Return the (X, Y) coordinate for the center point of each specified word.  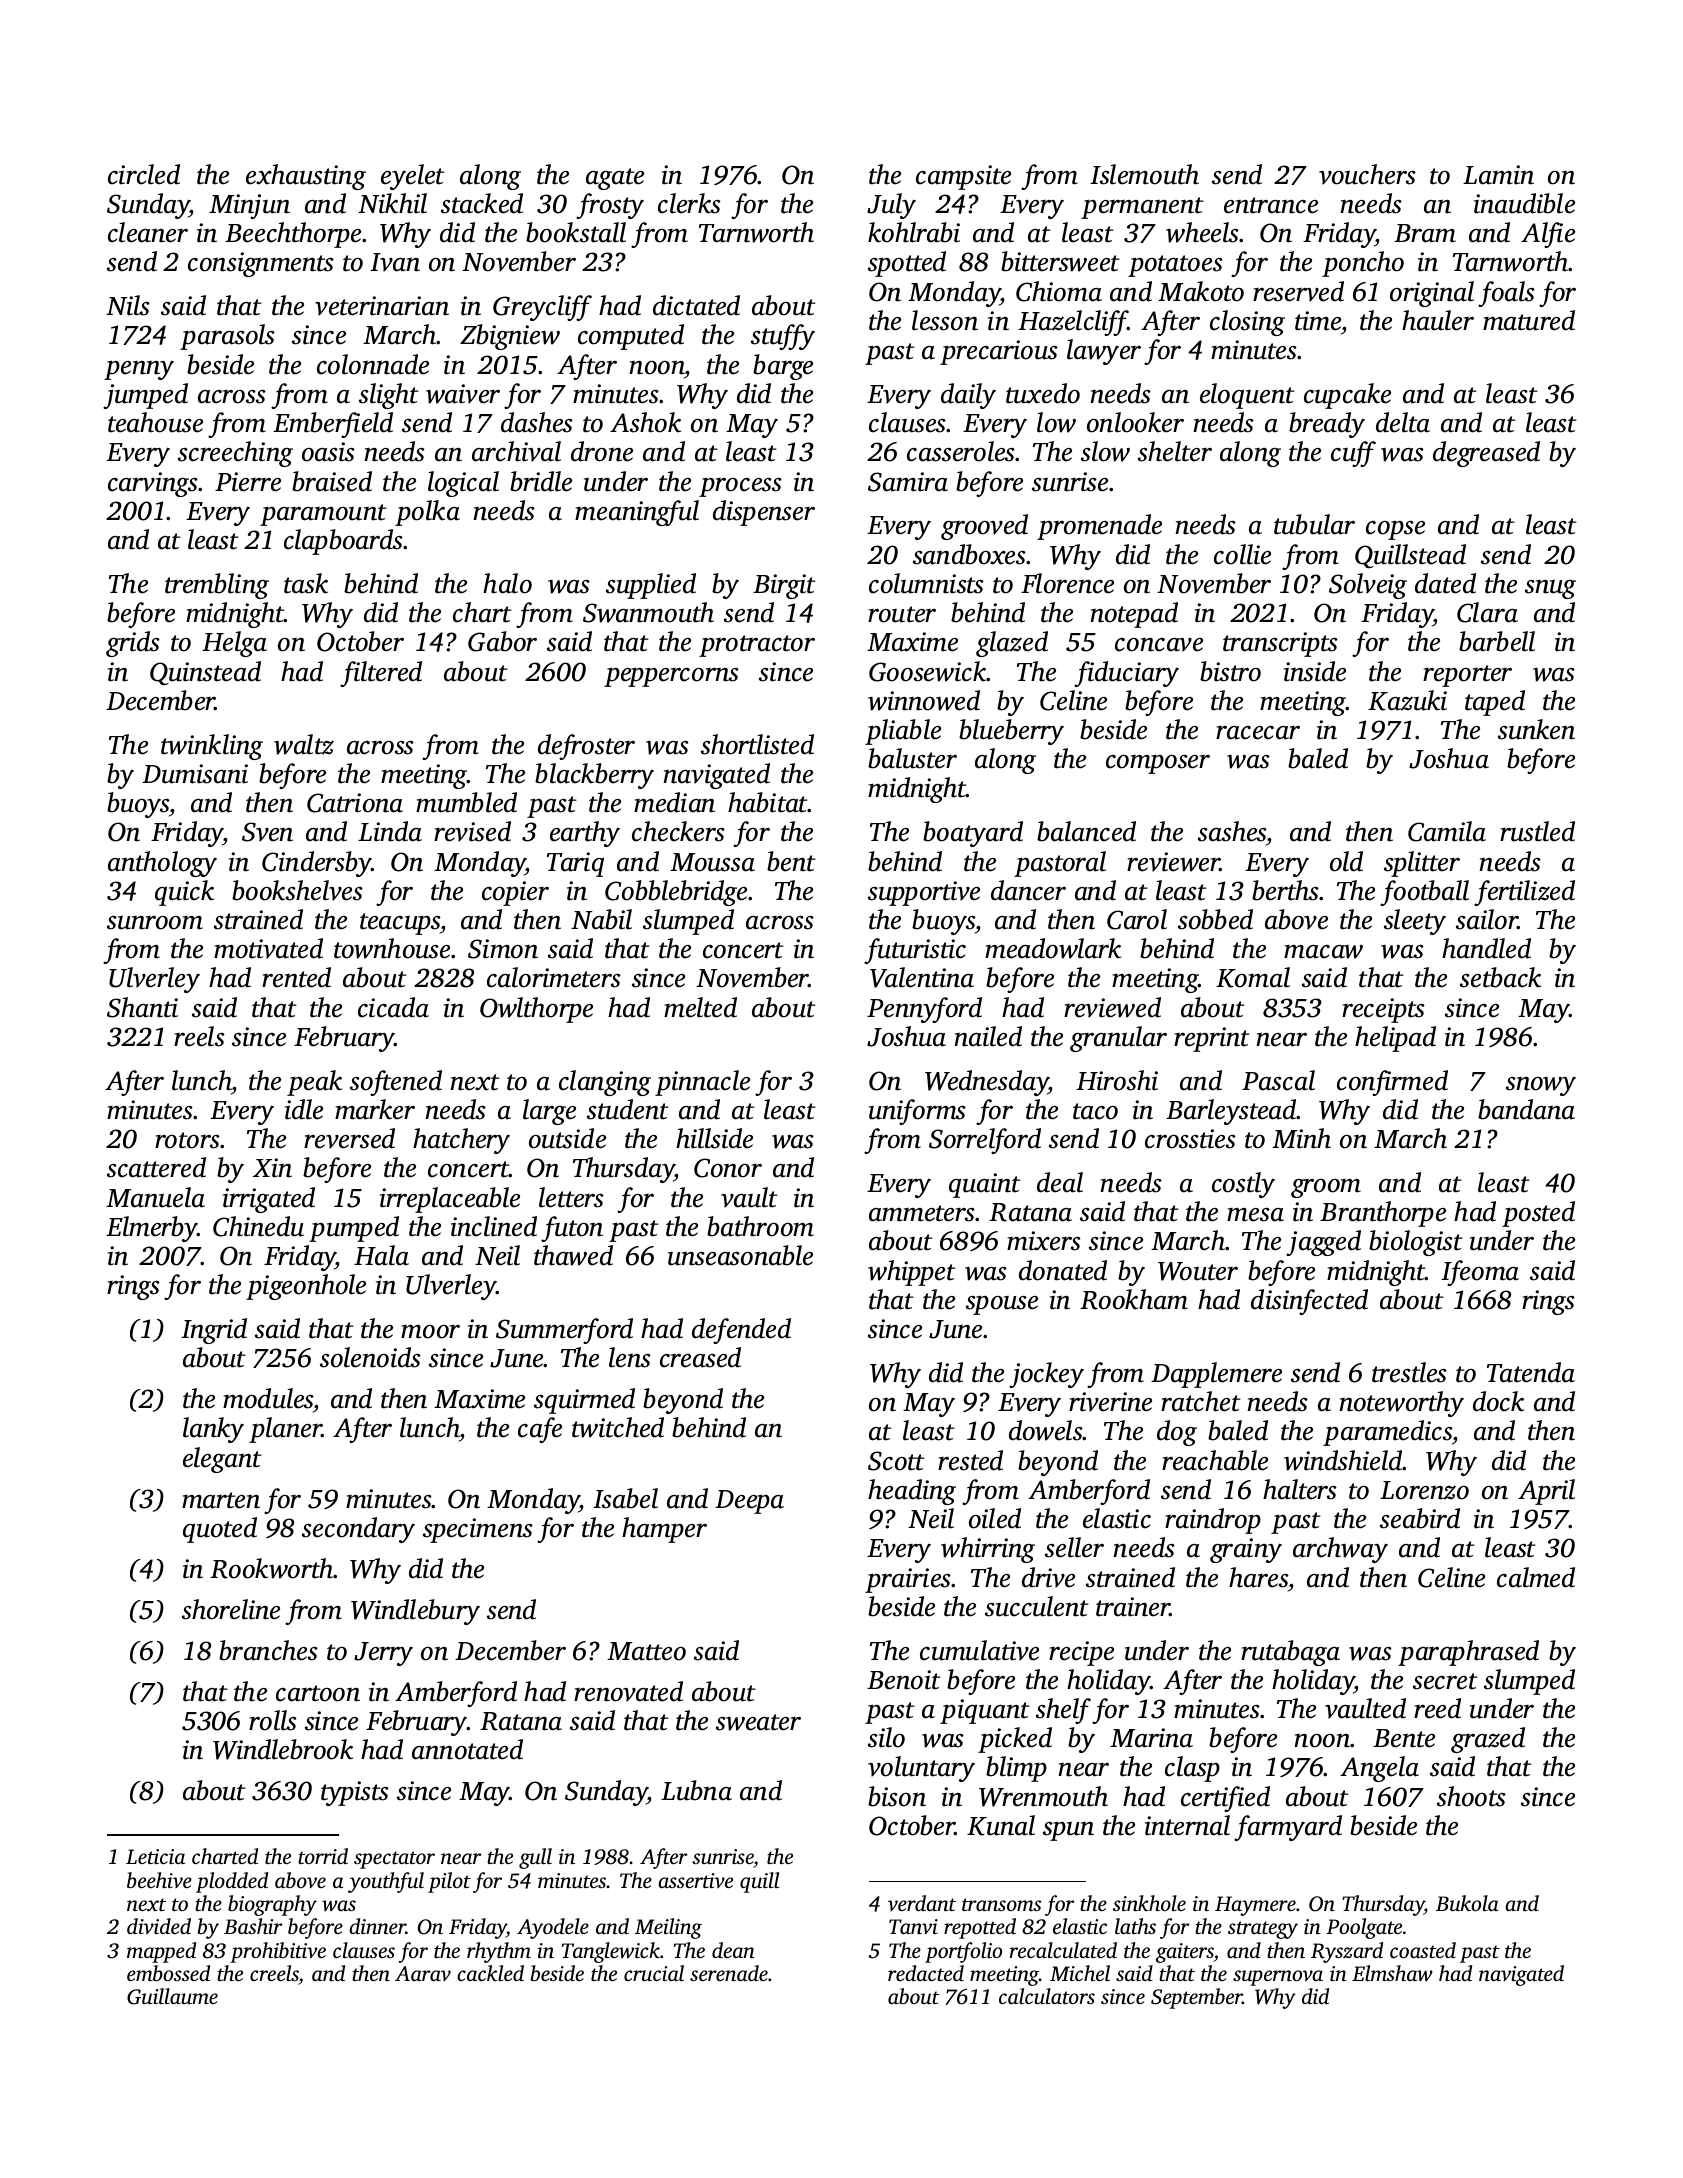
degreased (1486, 454)
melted (700, 1007)
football (1424, 893)
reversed (349, 1138)
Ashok (645, 422)
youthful (386, 1882)
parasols (227, 337)
